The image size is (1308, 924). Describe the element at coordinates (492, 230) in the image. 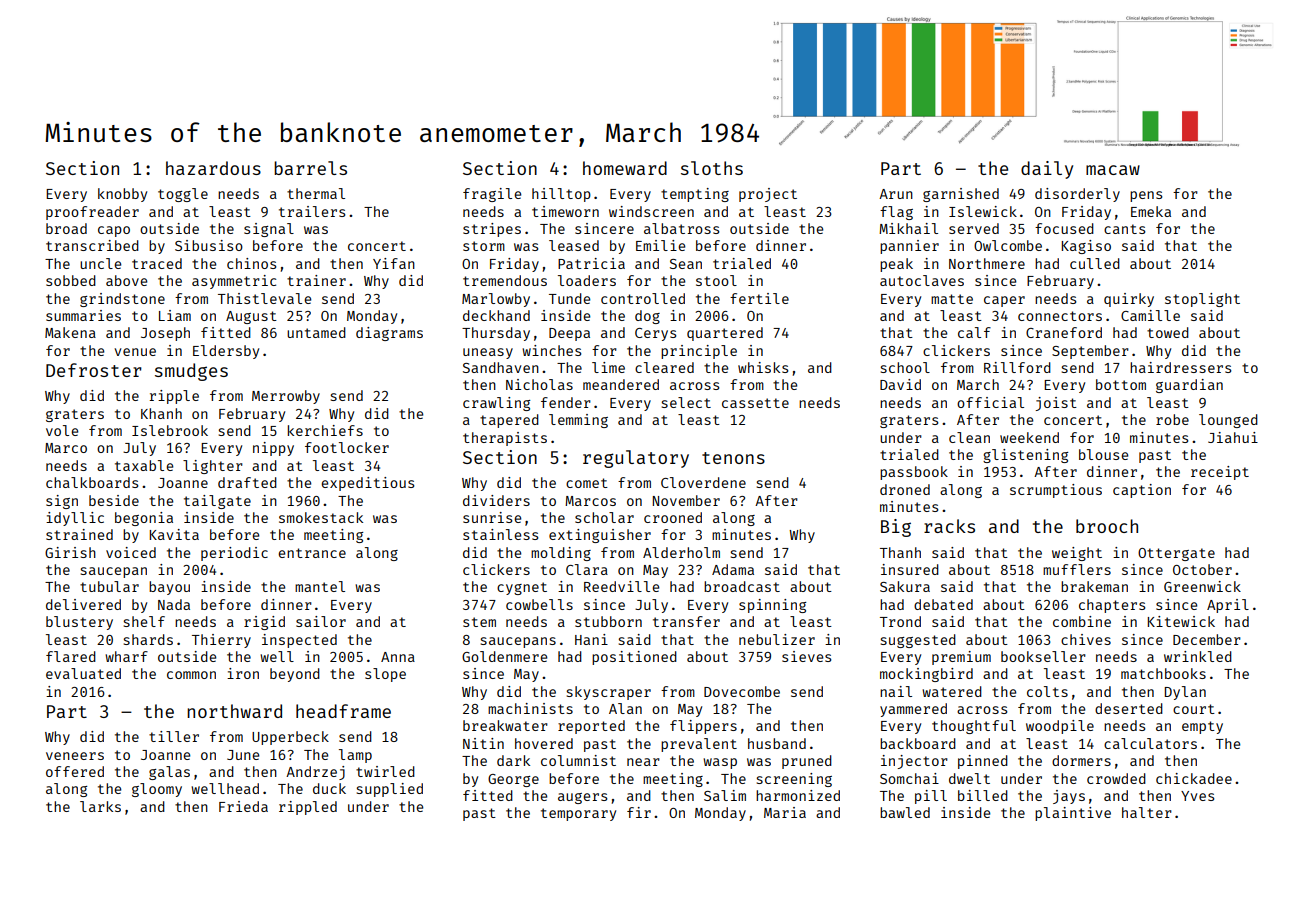

I see `stripes` at that location.
